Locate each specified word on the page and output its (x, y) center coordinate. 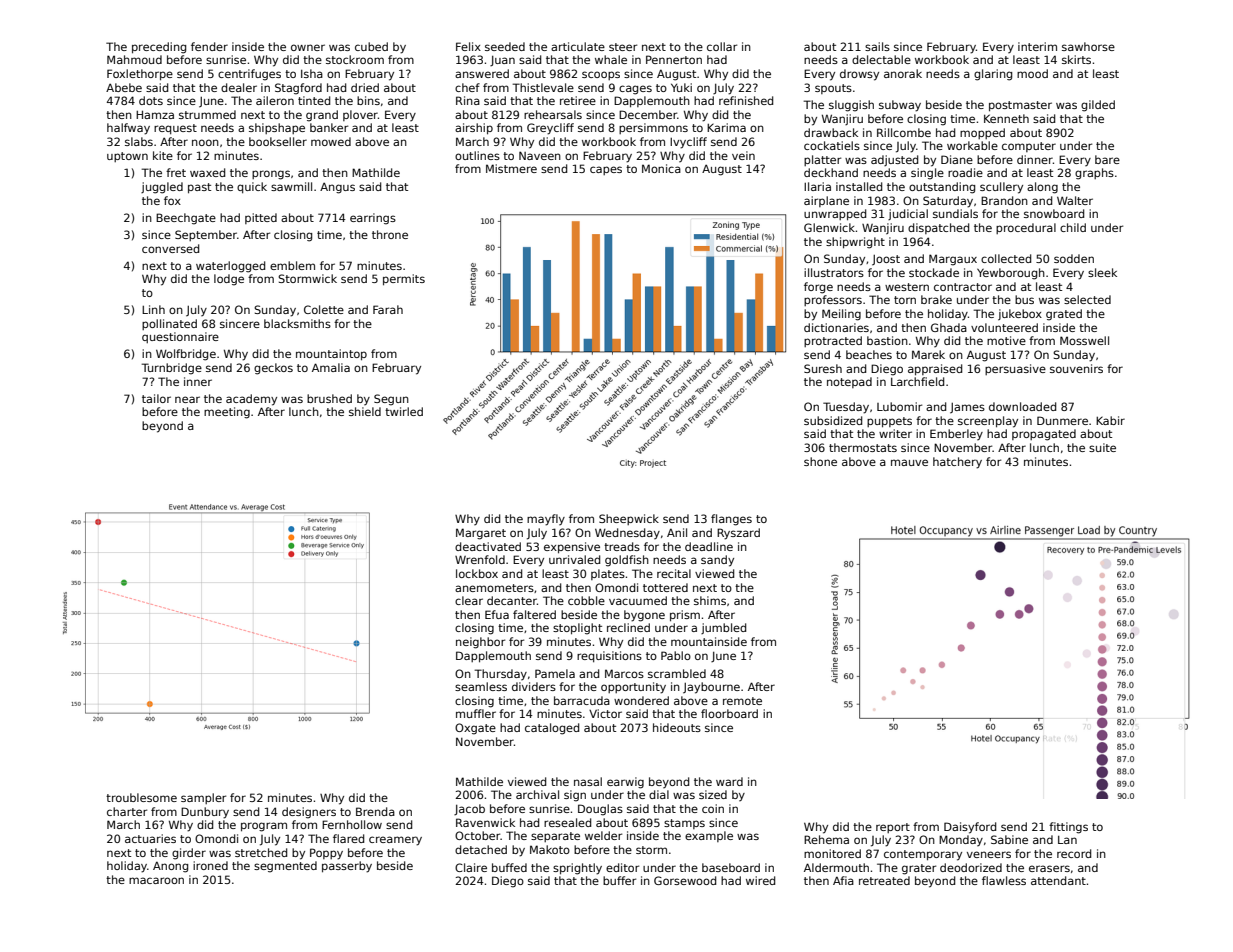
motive (1006, 340)
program (264, 827)
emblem (292, 265)
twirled (404, 411)
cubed (371, 46)
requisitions (609, 656)
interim (1037, 46)
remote (742, 701)
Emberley (956, 434)
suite (1102, 447)
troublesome (141, 797)
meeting (227, 413)
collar (722, 46)
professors (833, 300)
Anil (677, 532)
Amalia (331, 367)
